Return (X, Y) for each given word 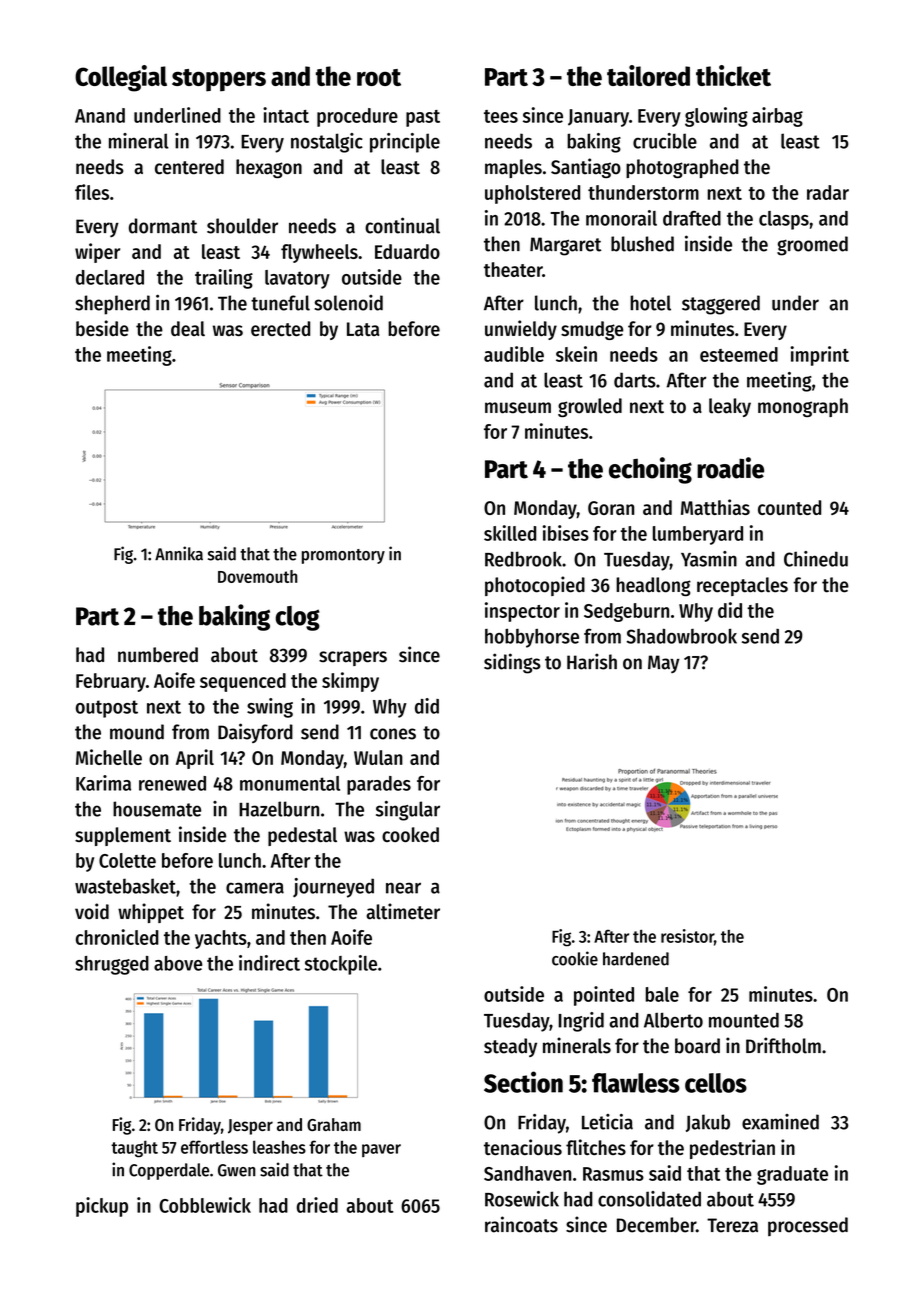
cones (393, 734)
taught (134, 1149)
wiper (97, 253)
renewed (172, 783)
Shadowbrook (682, 636)
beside (102, 328)
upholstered (532, 194)
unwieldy (521, 330)
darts (635, 380)
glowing (716, 117)
